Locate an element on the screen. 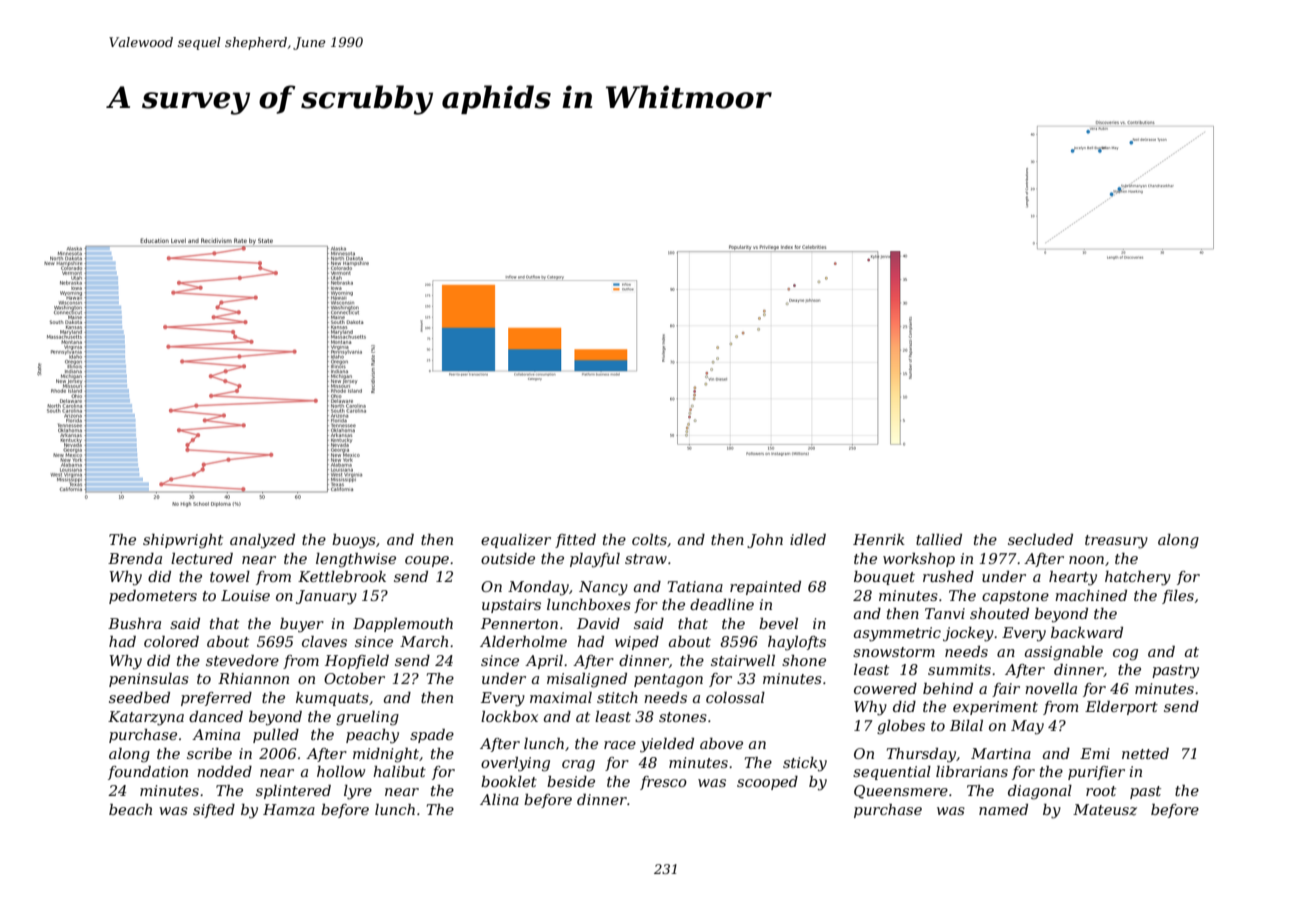 This screenshot has height=924, width=1308. foundation is located at coordinates (148, 773).
